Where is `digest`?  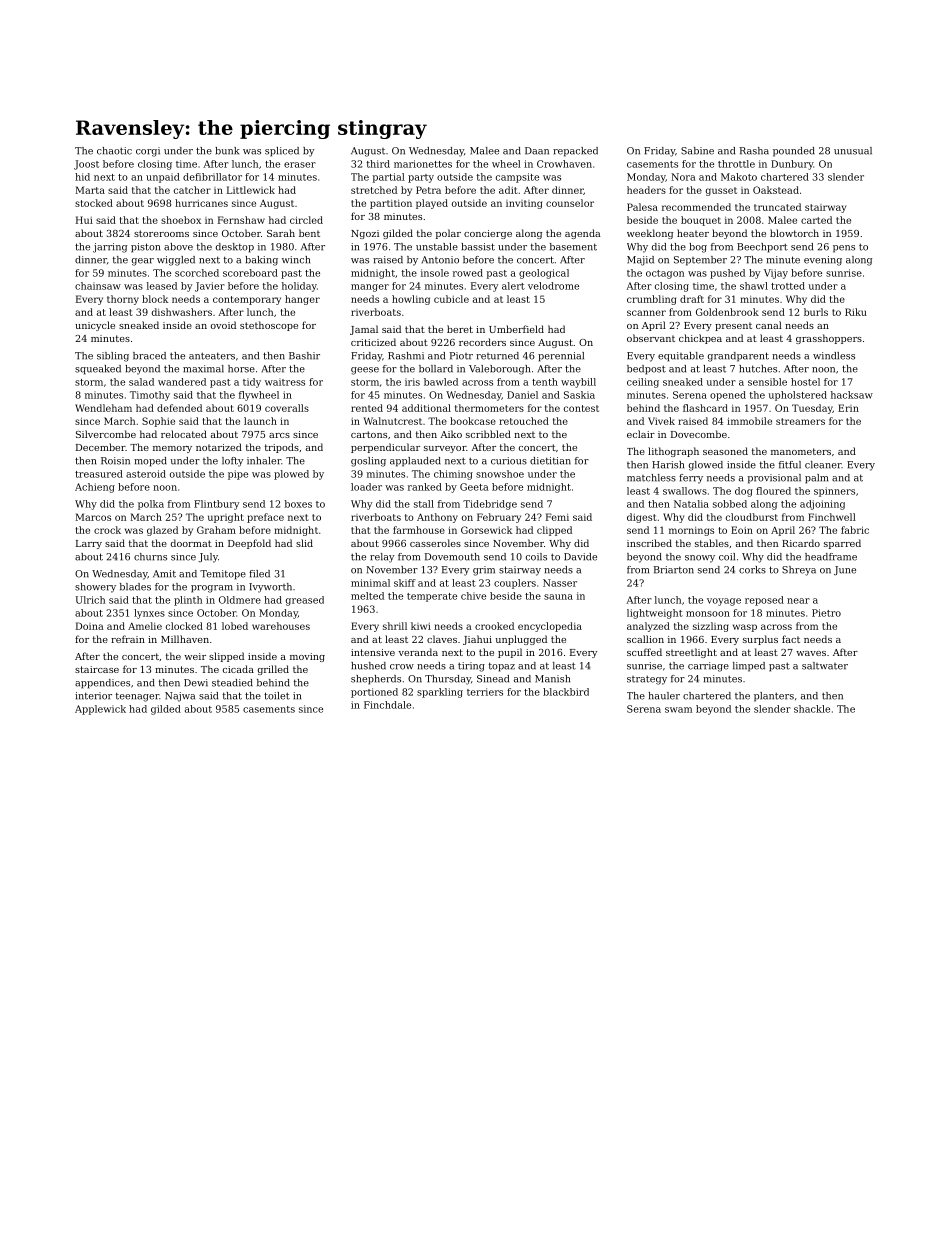
digest is located at coordinates (641, 518).
